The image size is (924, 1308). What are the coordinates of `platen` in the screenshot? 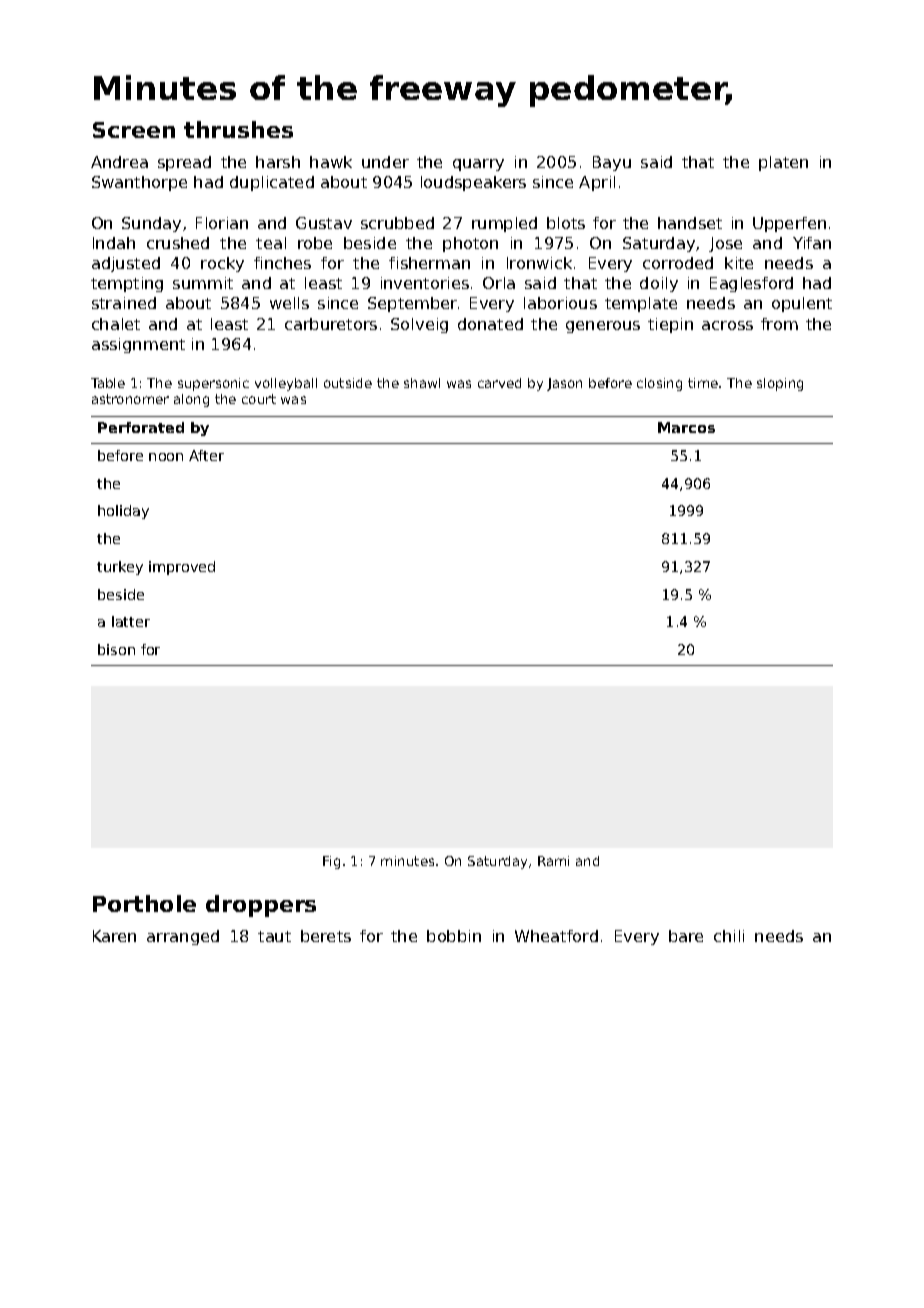 It's located at (783, 163).
